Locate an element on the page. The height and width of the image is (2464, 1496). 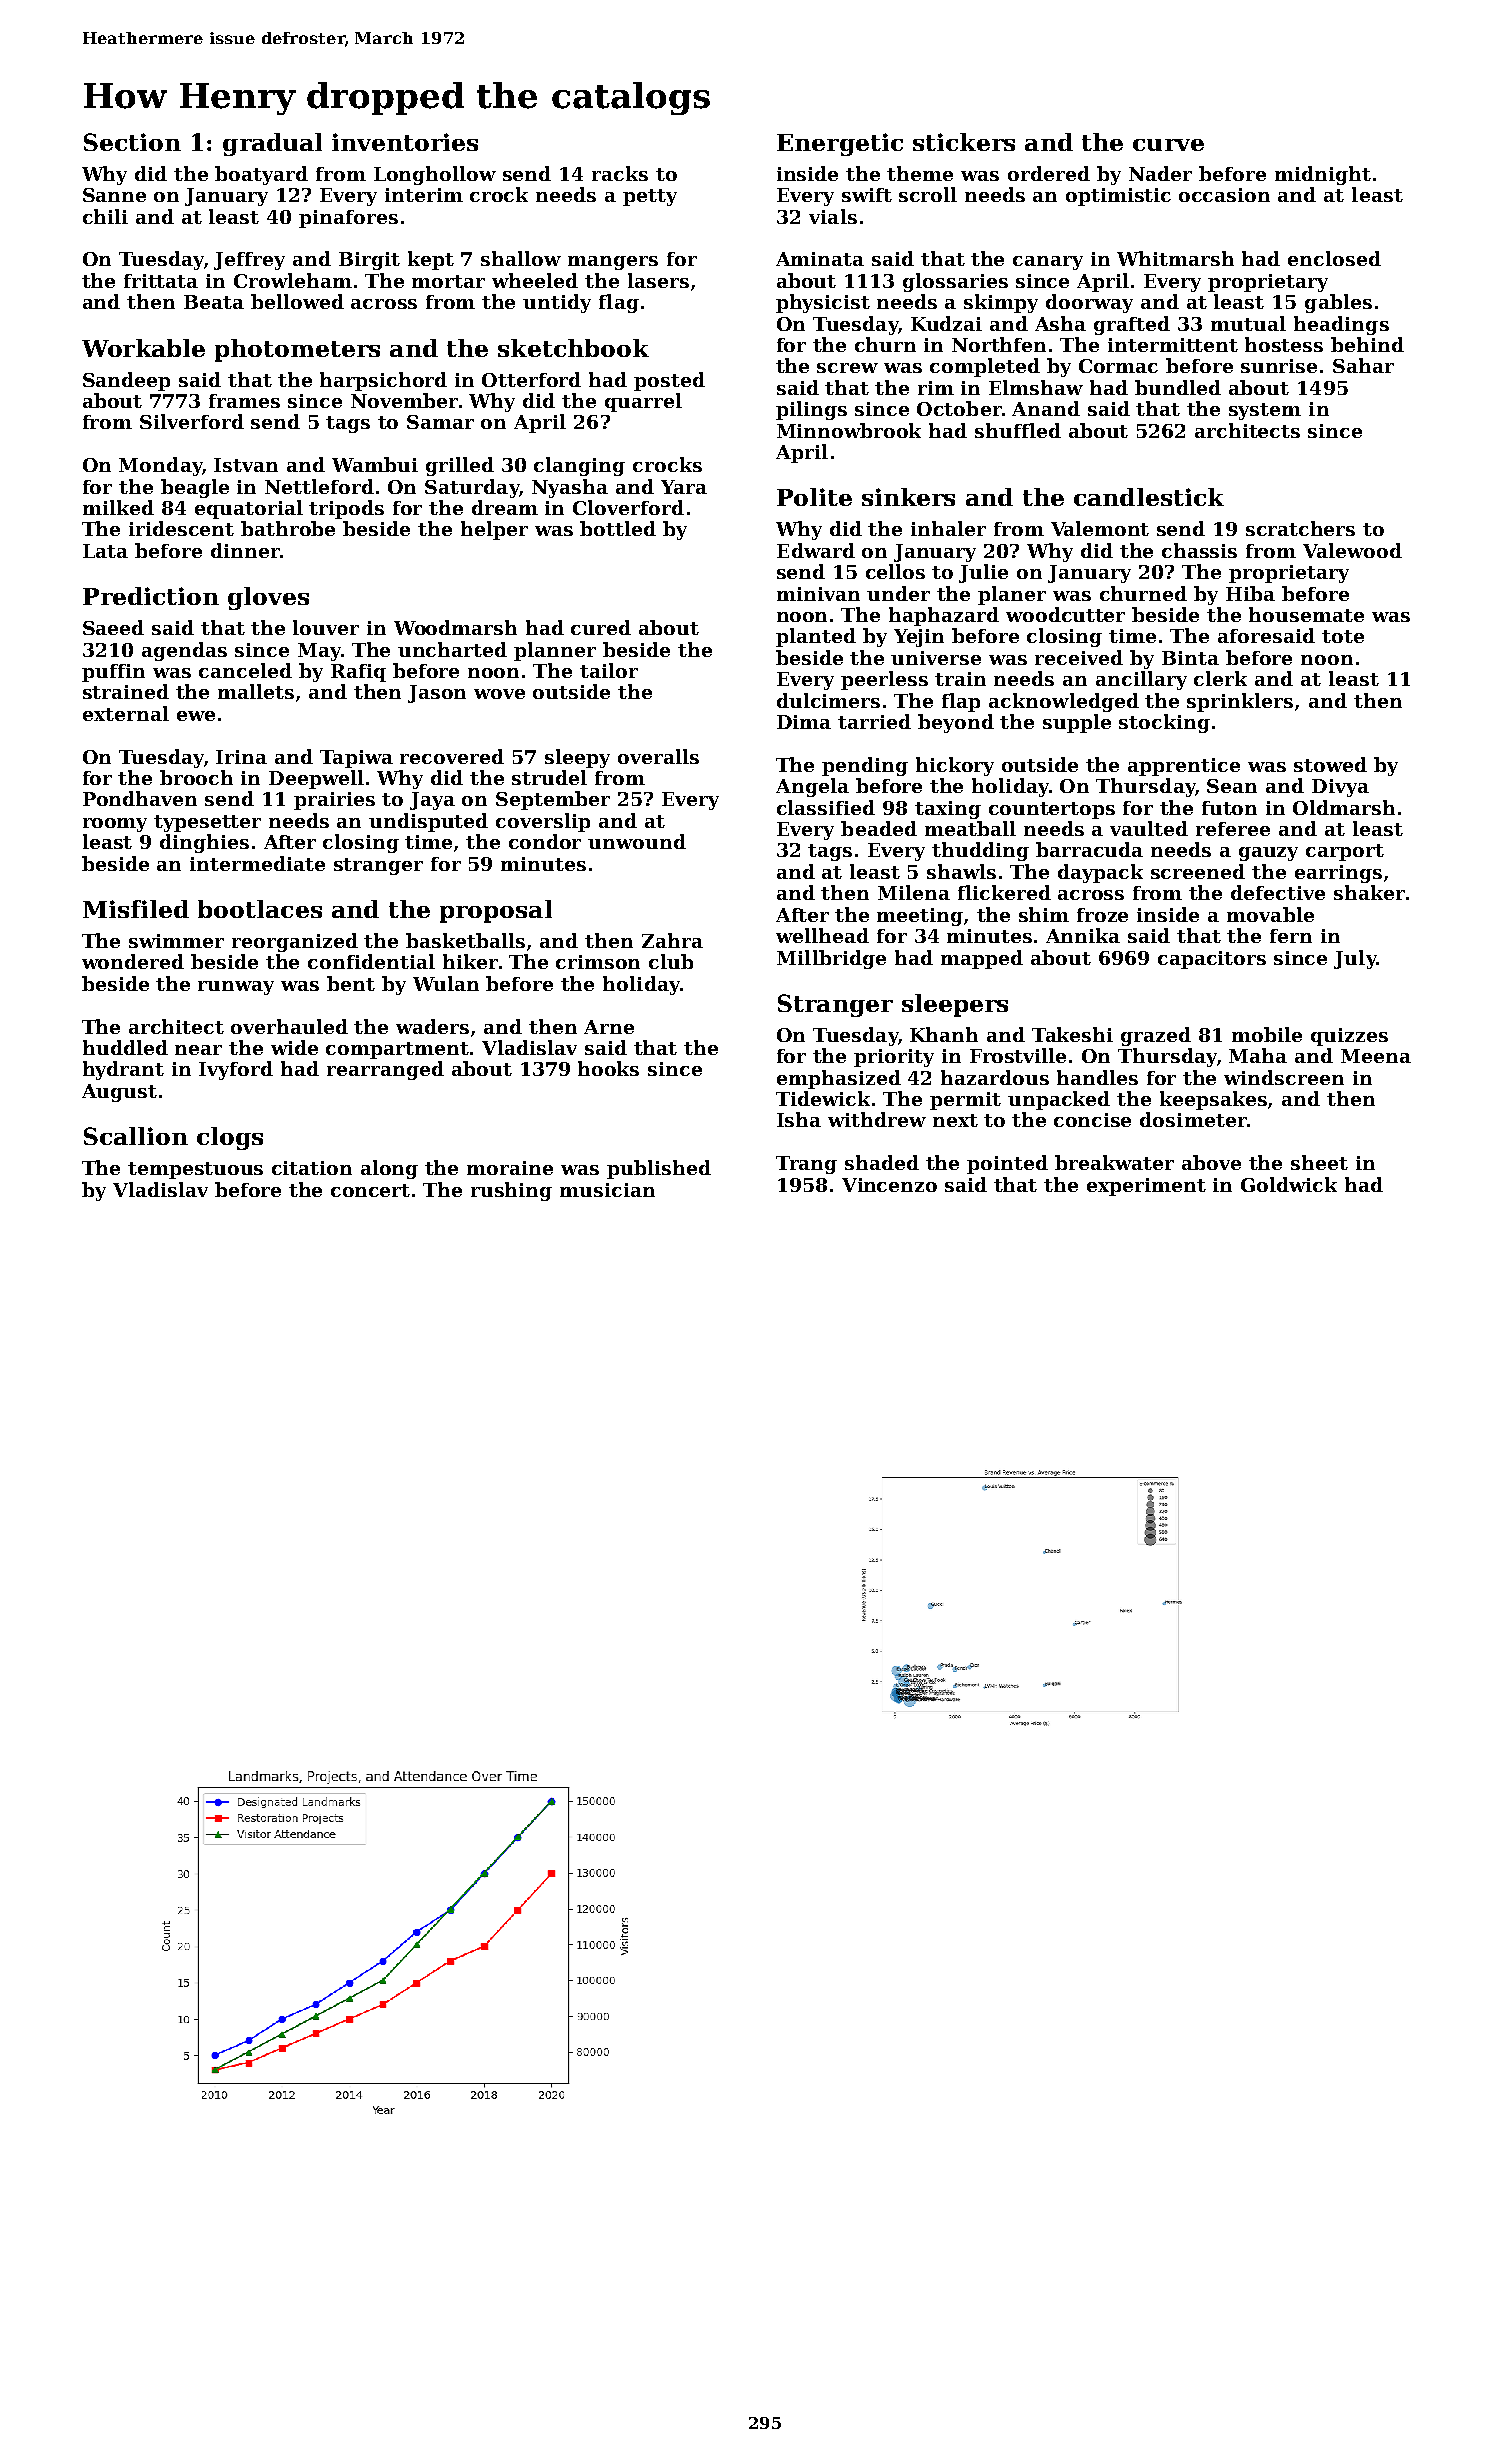
planer is located at coordinates (1012, 595).
